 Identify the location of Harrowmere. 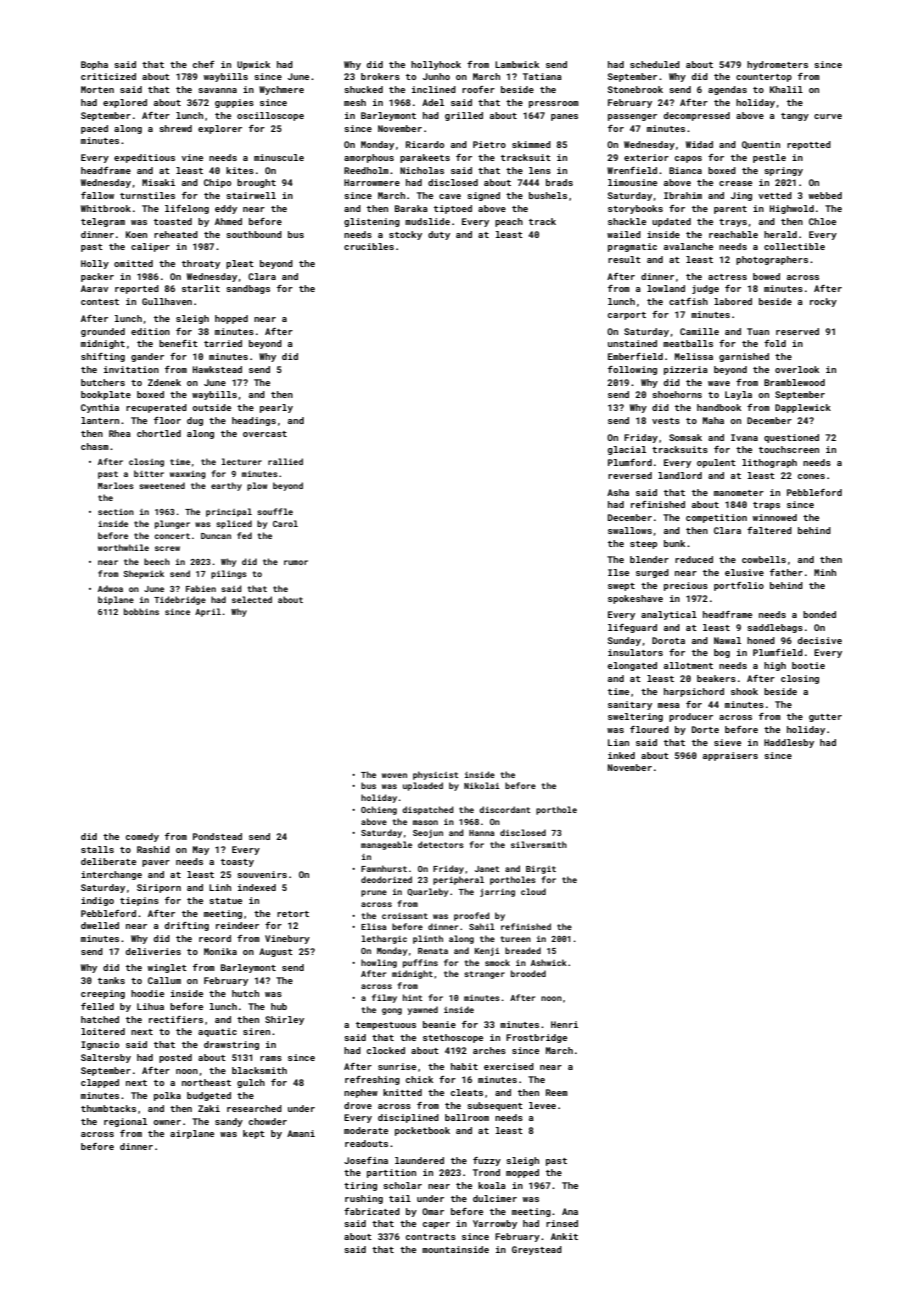
(372, 182).
